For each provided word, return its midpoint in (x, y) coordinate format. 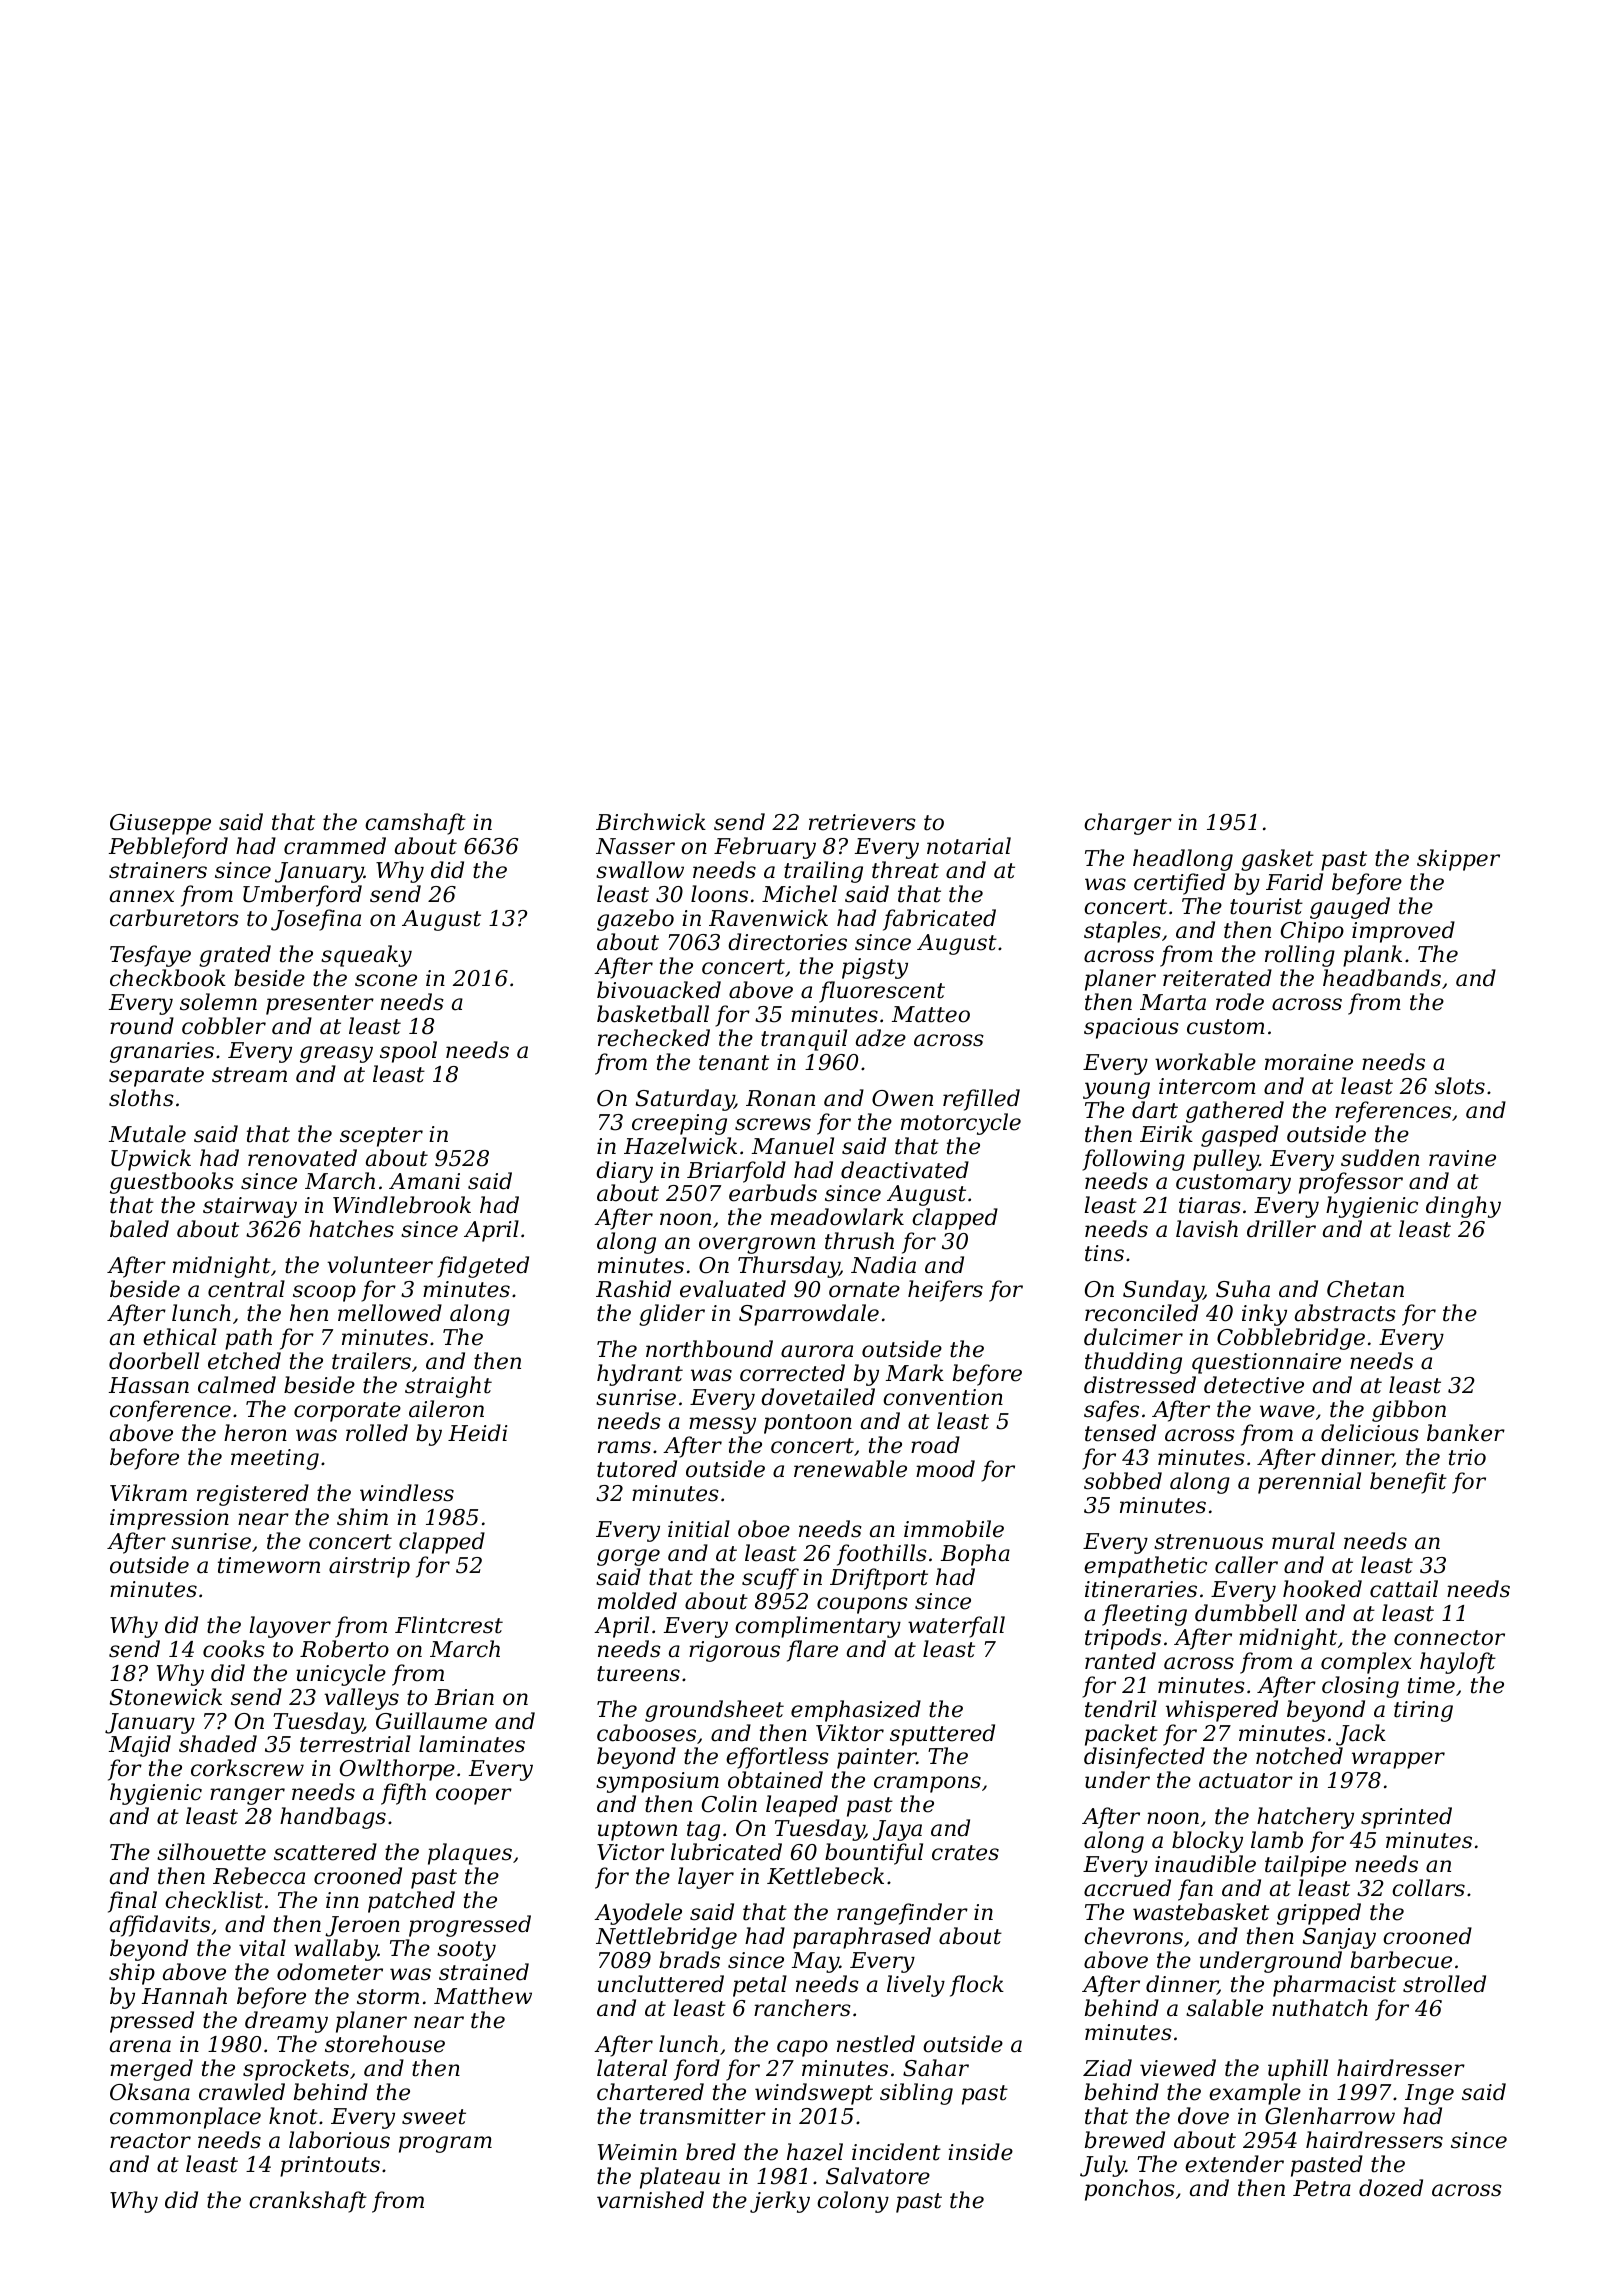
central (246, 1289)
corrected (792, 1373)
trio (1467, 1457)
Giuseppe (160, 824)
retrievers (862, 822)
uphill (1298, 2070)
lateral (632, 2068)
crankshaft (308, 2202)
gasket (1277, 860)
